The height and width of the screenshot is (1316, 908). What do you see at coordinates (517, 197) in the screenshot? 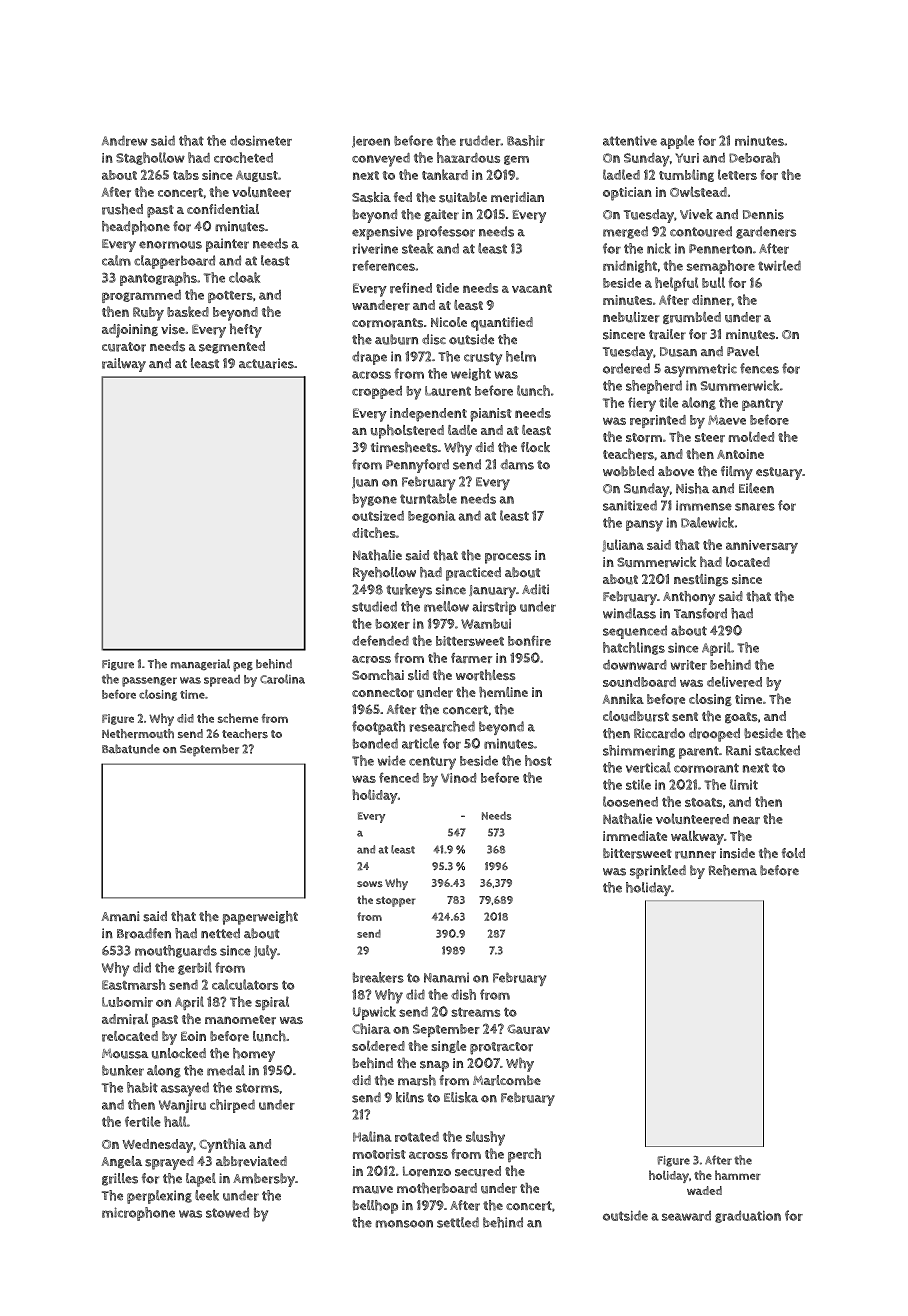
I see `meridian` at bounding box center [517, 197].
